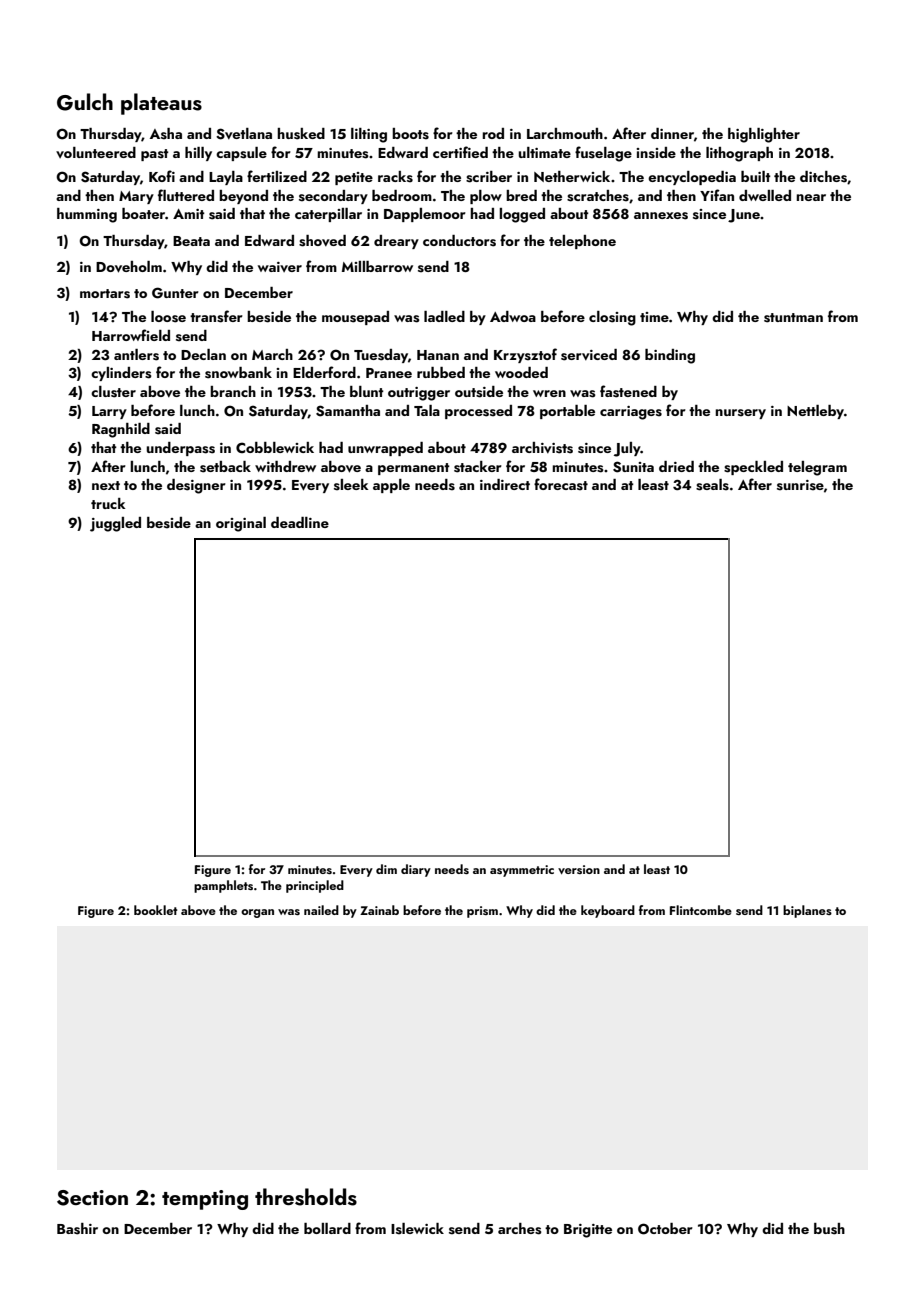 The height and width of the page is (1314, 924). I want to click on juggled, so click(115, 524).
